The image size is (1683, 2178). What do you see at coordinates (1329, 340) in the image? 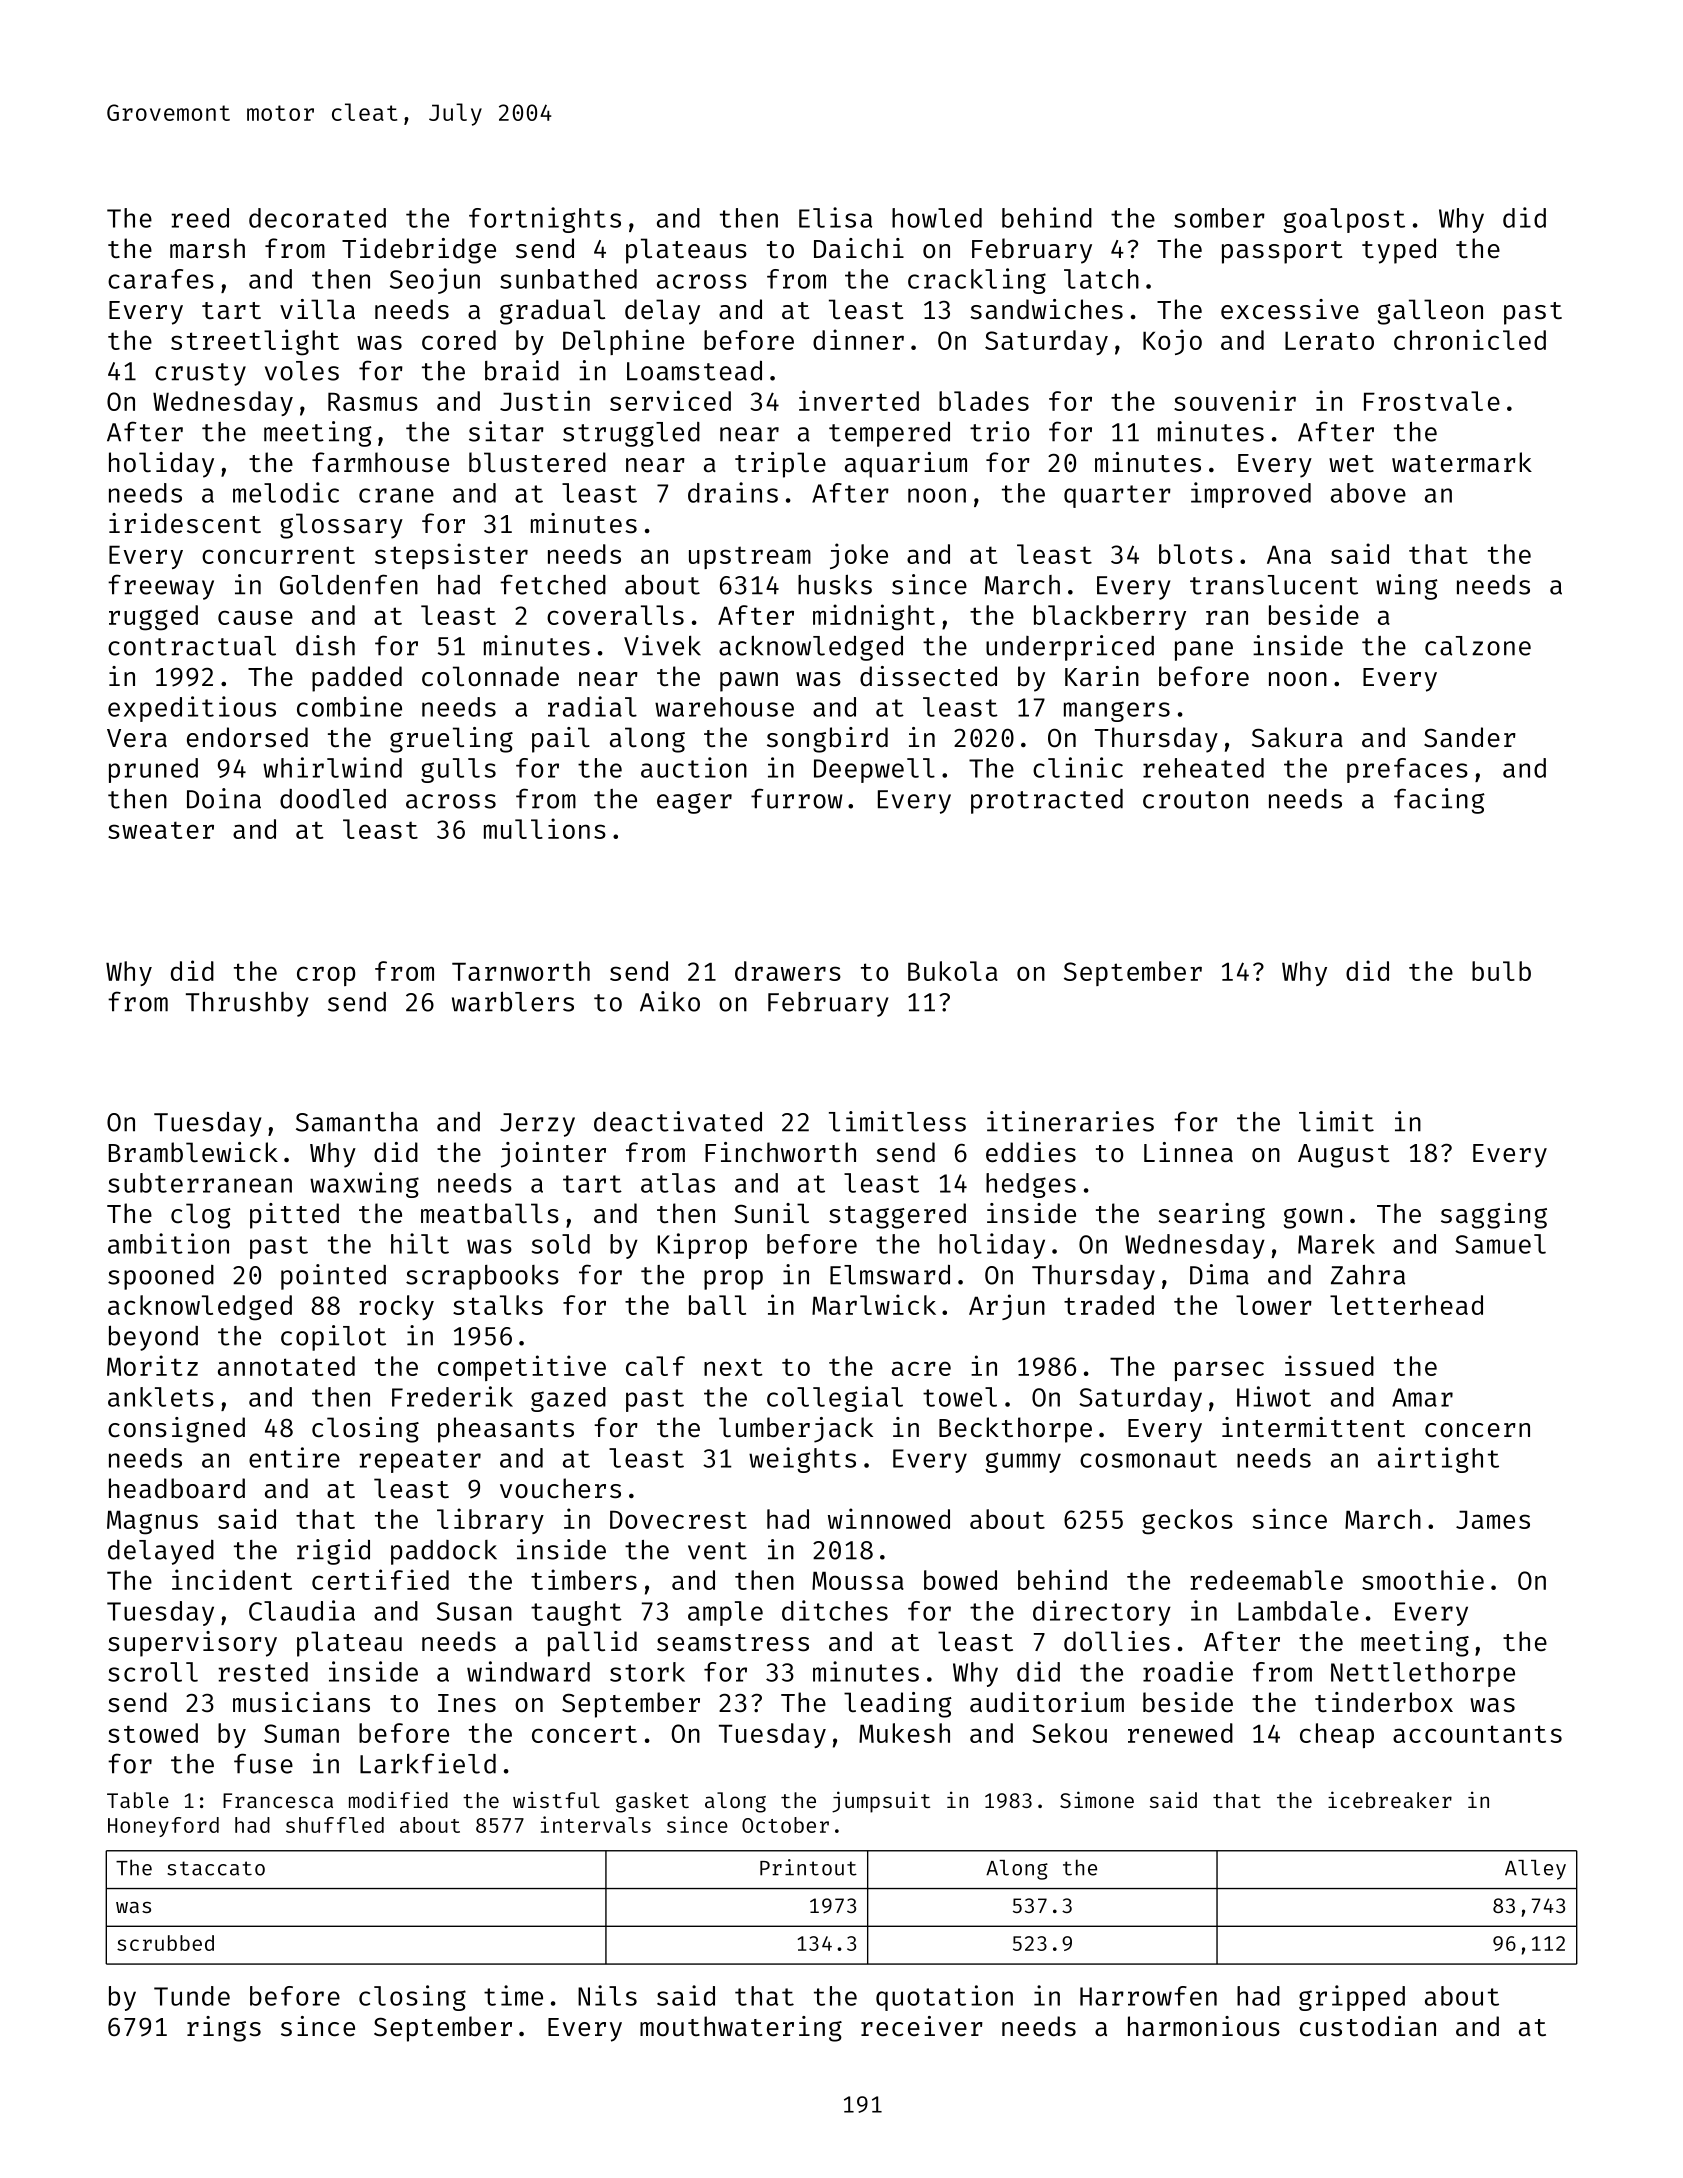
I see `Lerato` at bounding box center [1329, 340].
